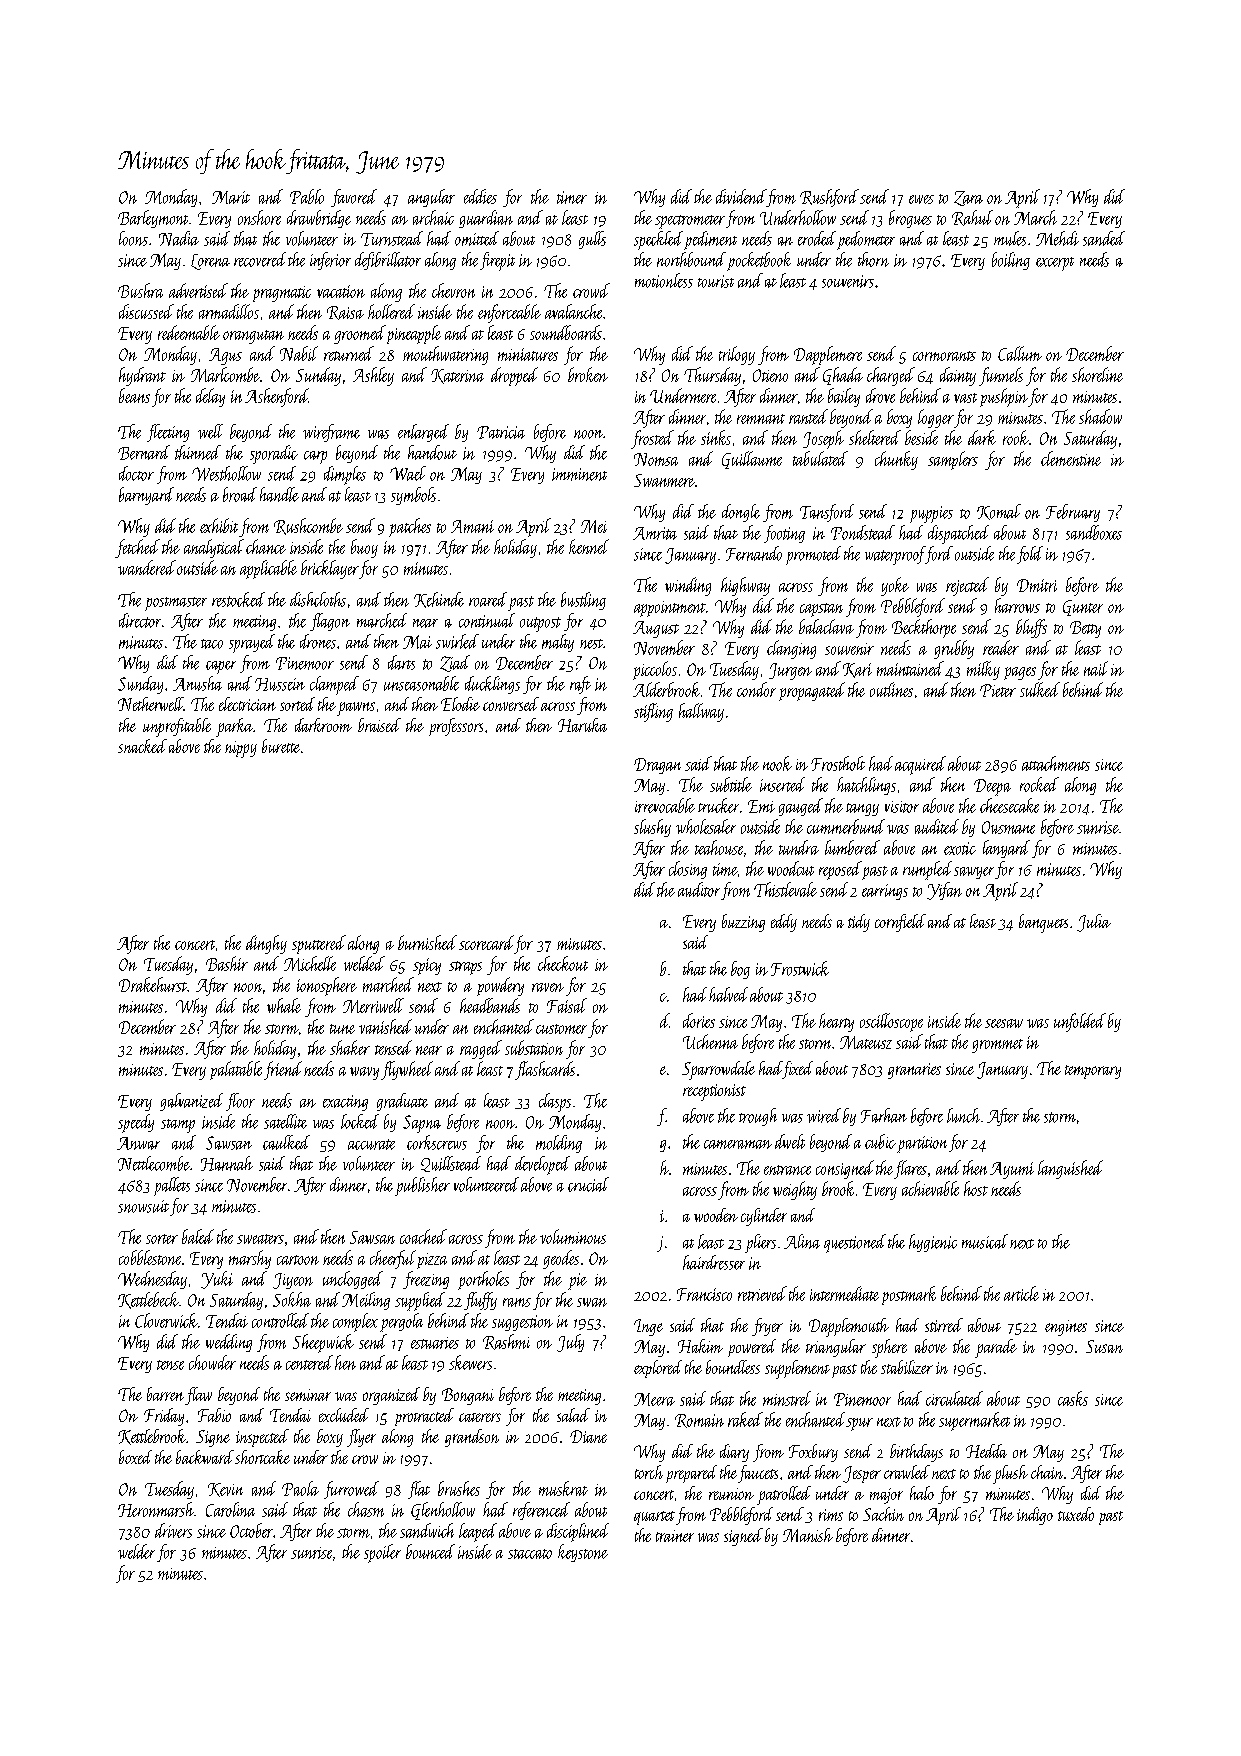  Describe the element at coordinates (718, 805) in the page. I see `trucker` at that location.
